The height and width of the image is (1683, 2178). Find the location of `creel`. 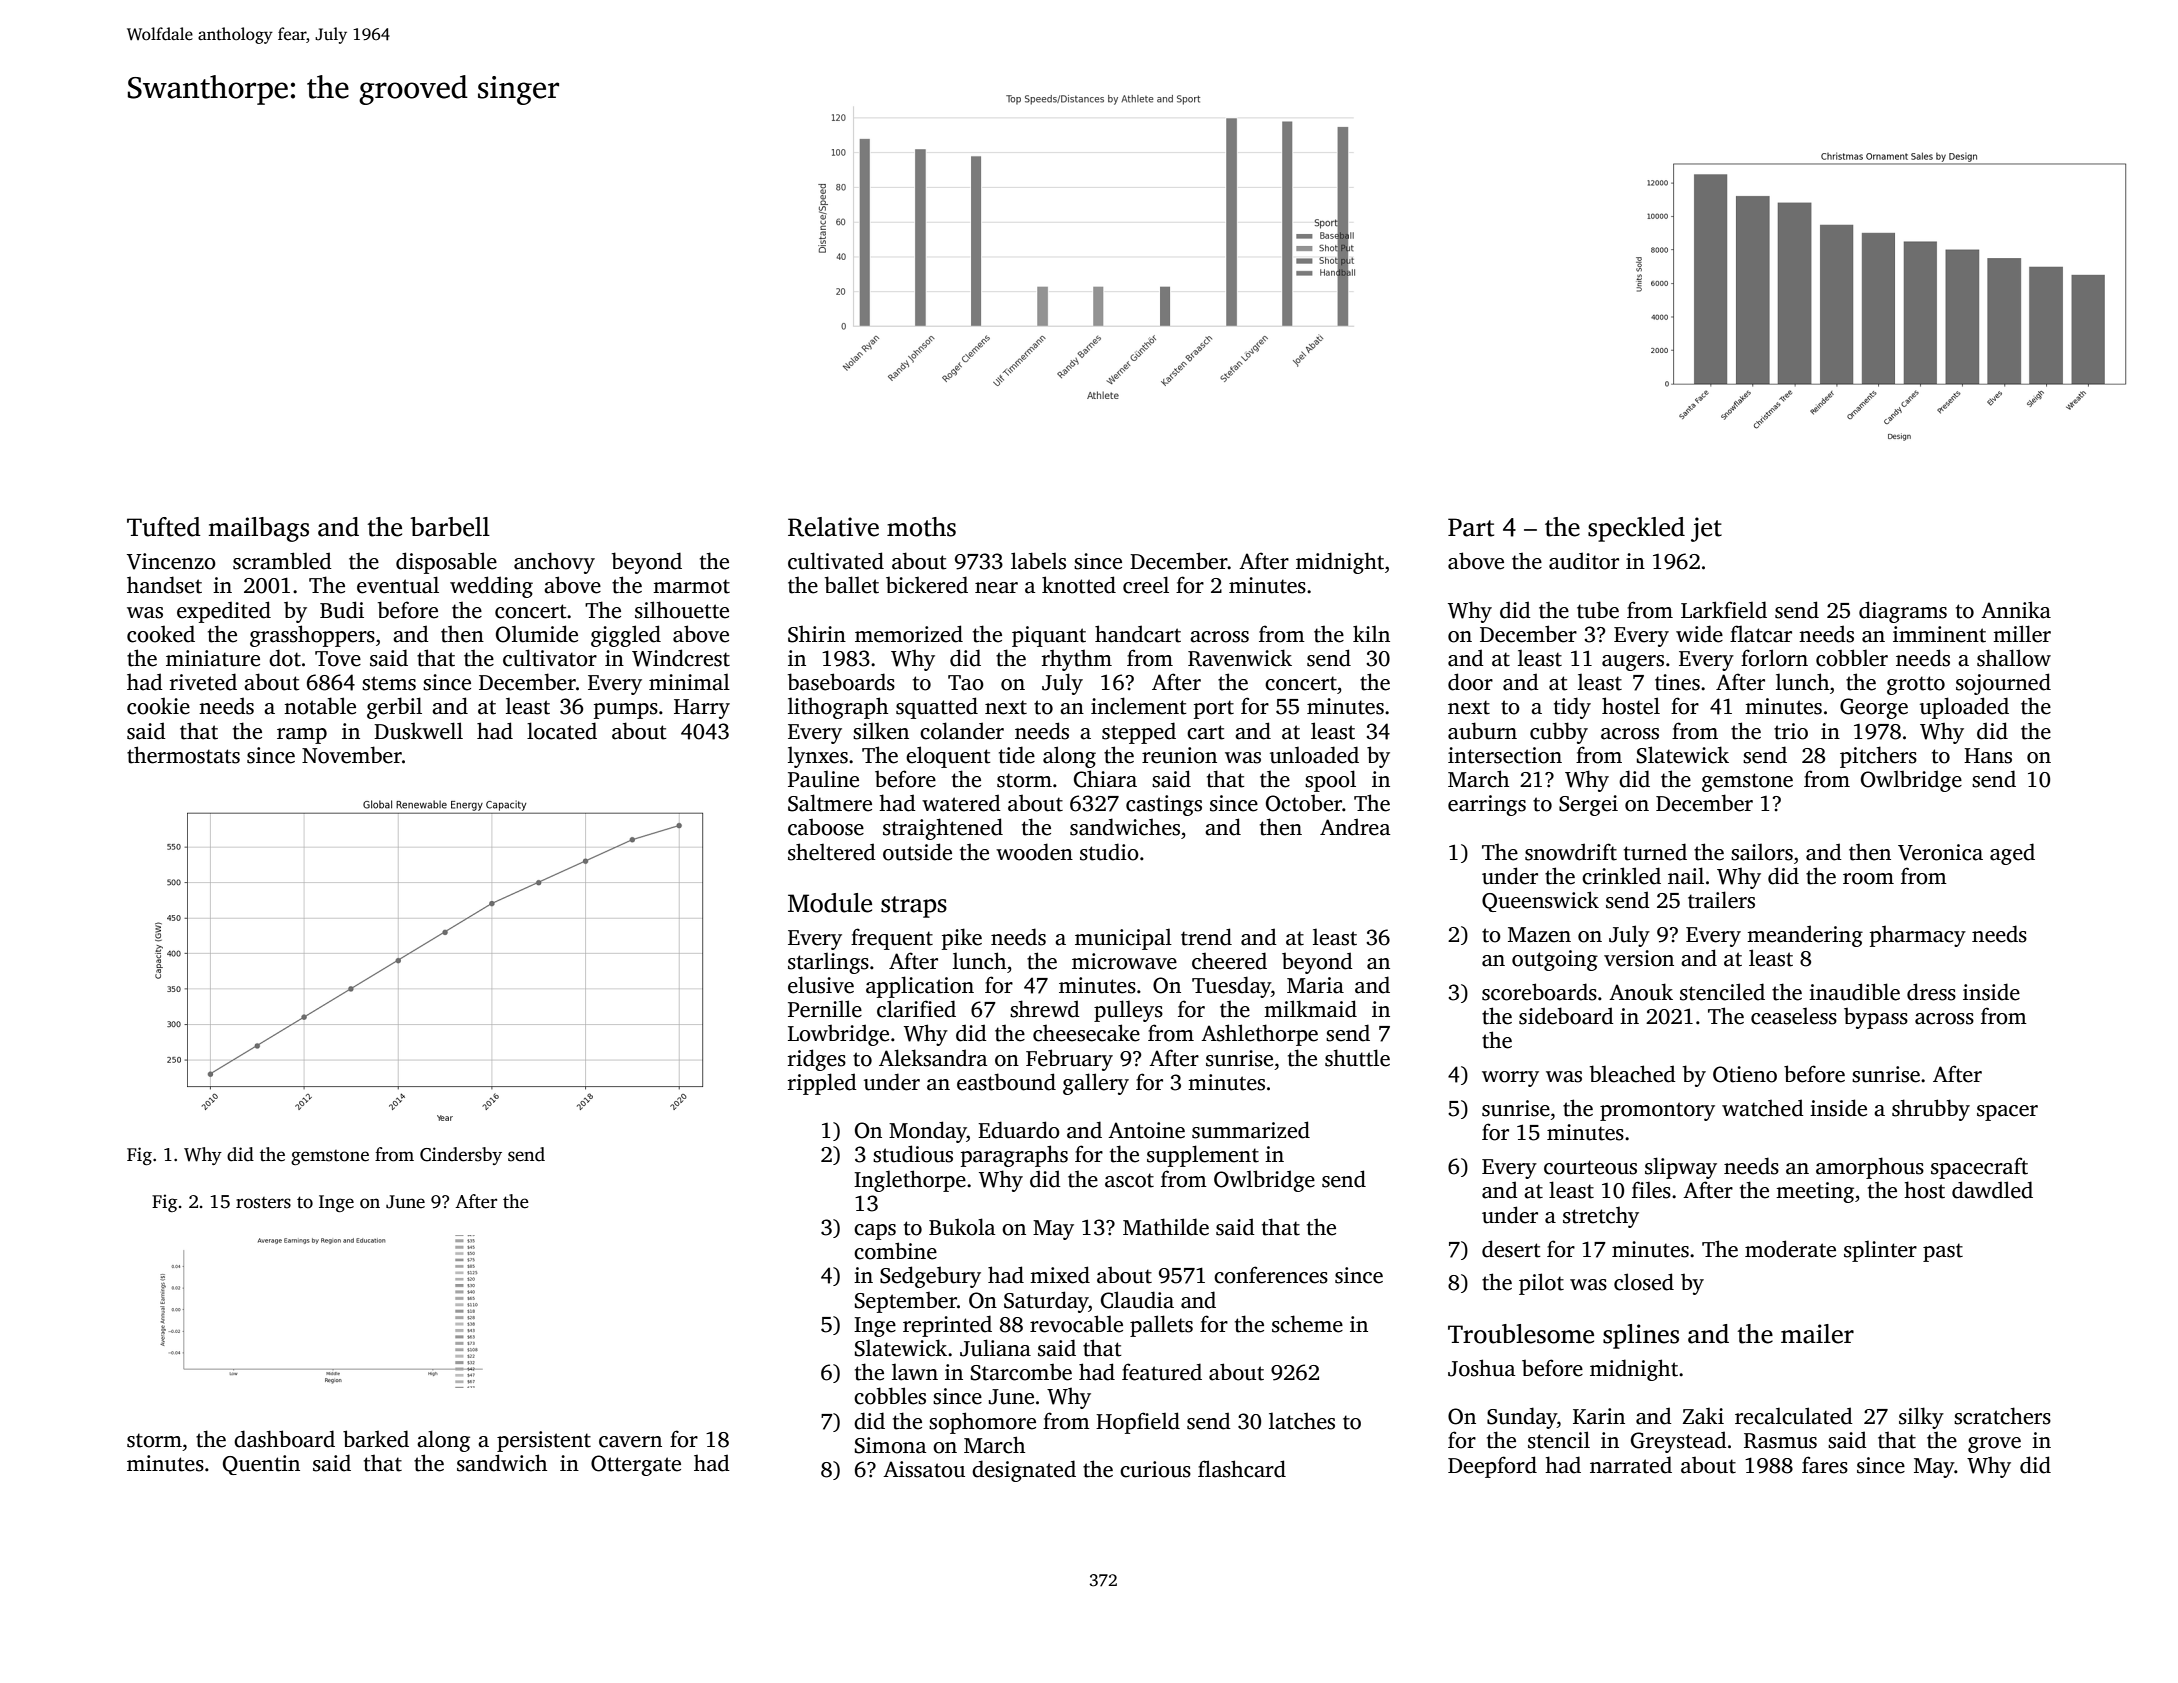

creel is located at coordinates (1146, 585).
